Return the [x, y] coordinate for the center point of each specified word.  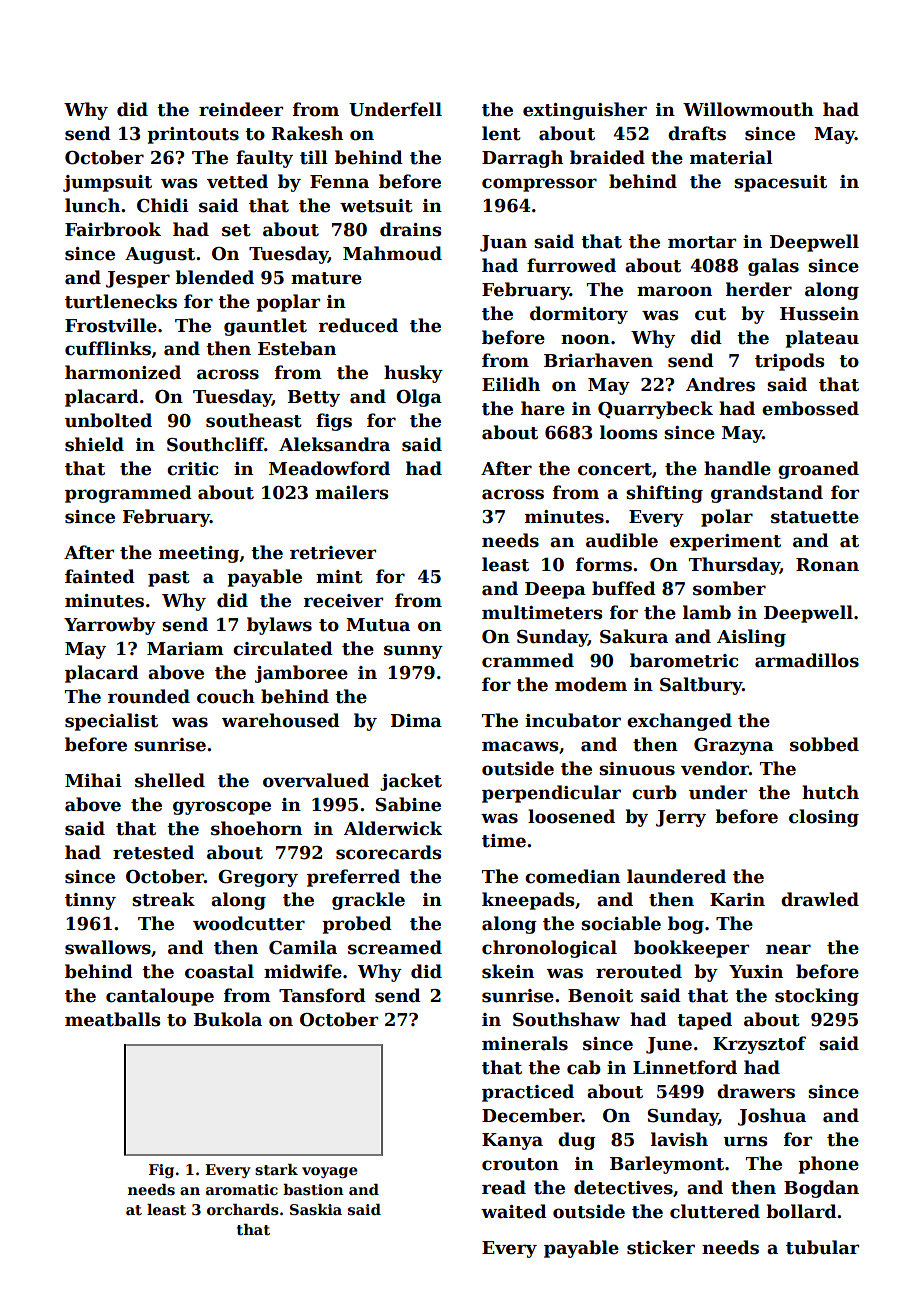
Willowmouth [748, 109]
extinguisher [585, 111]
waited [514, 1211]
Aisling [751, 638]
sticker [661, 1247]
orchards [243, 1210]
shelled [170, 780]
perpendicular [551, 794]
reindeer [241, 109]
